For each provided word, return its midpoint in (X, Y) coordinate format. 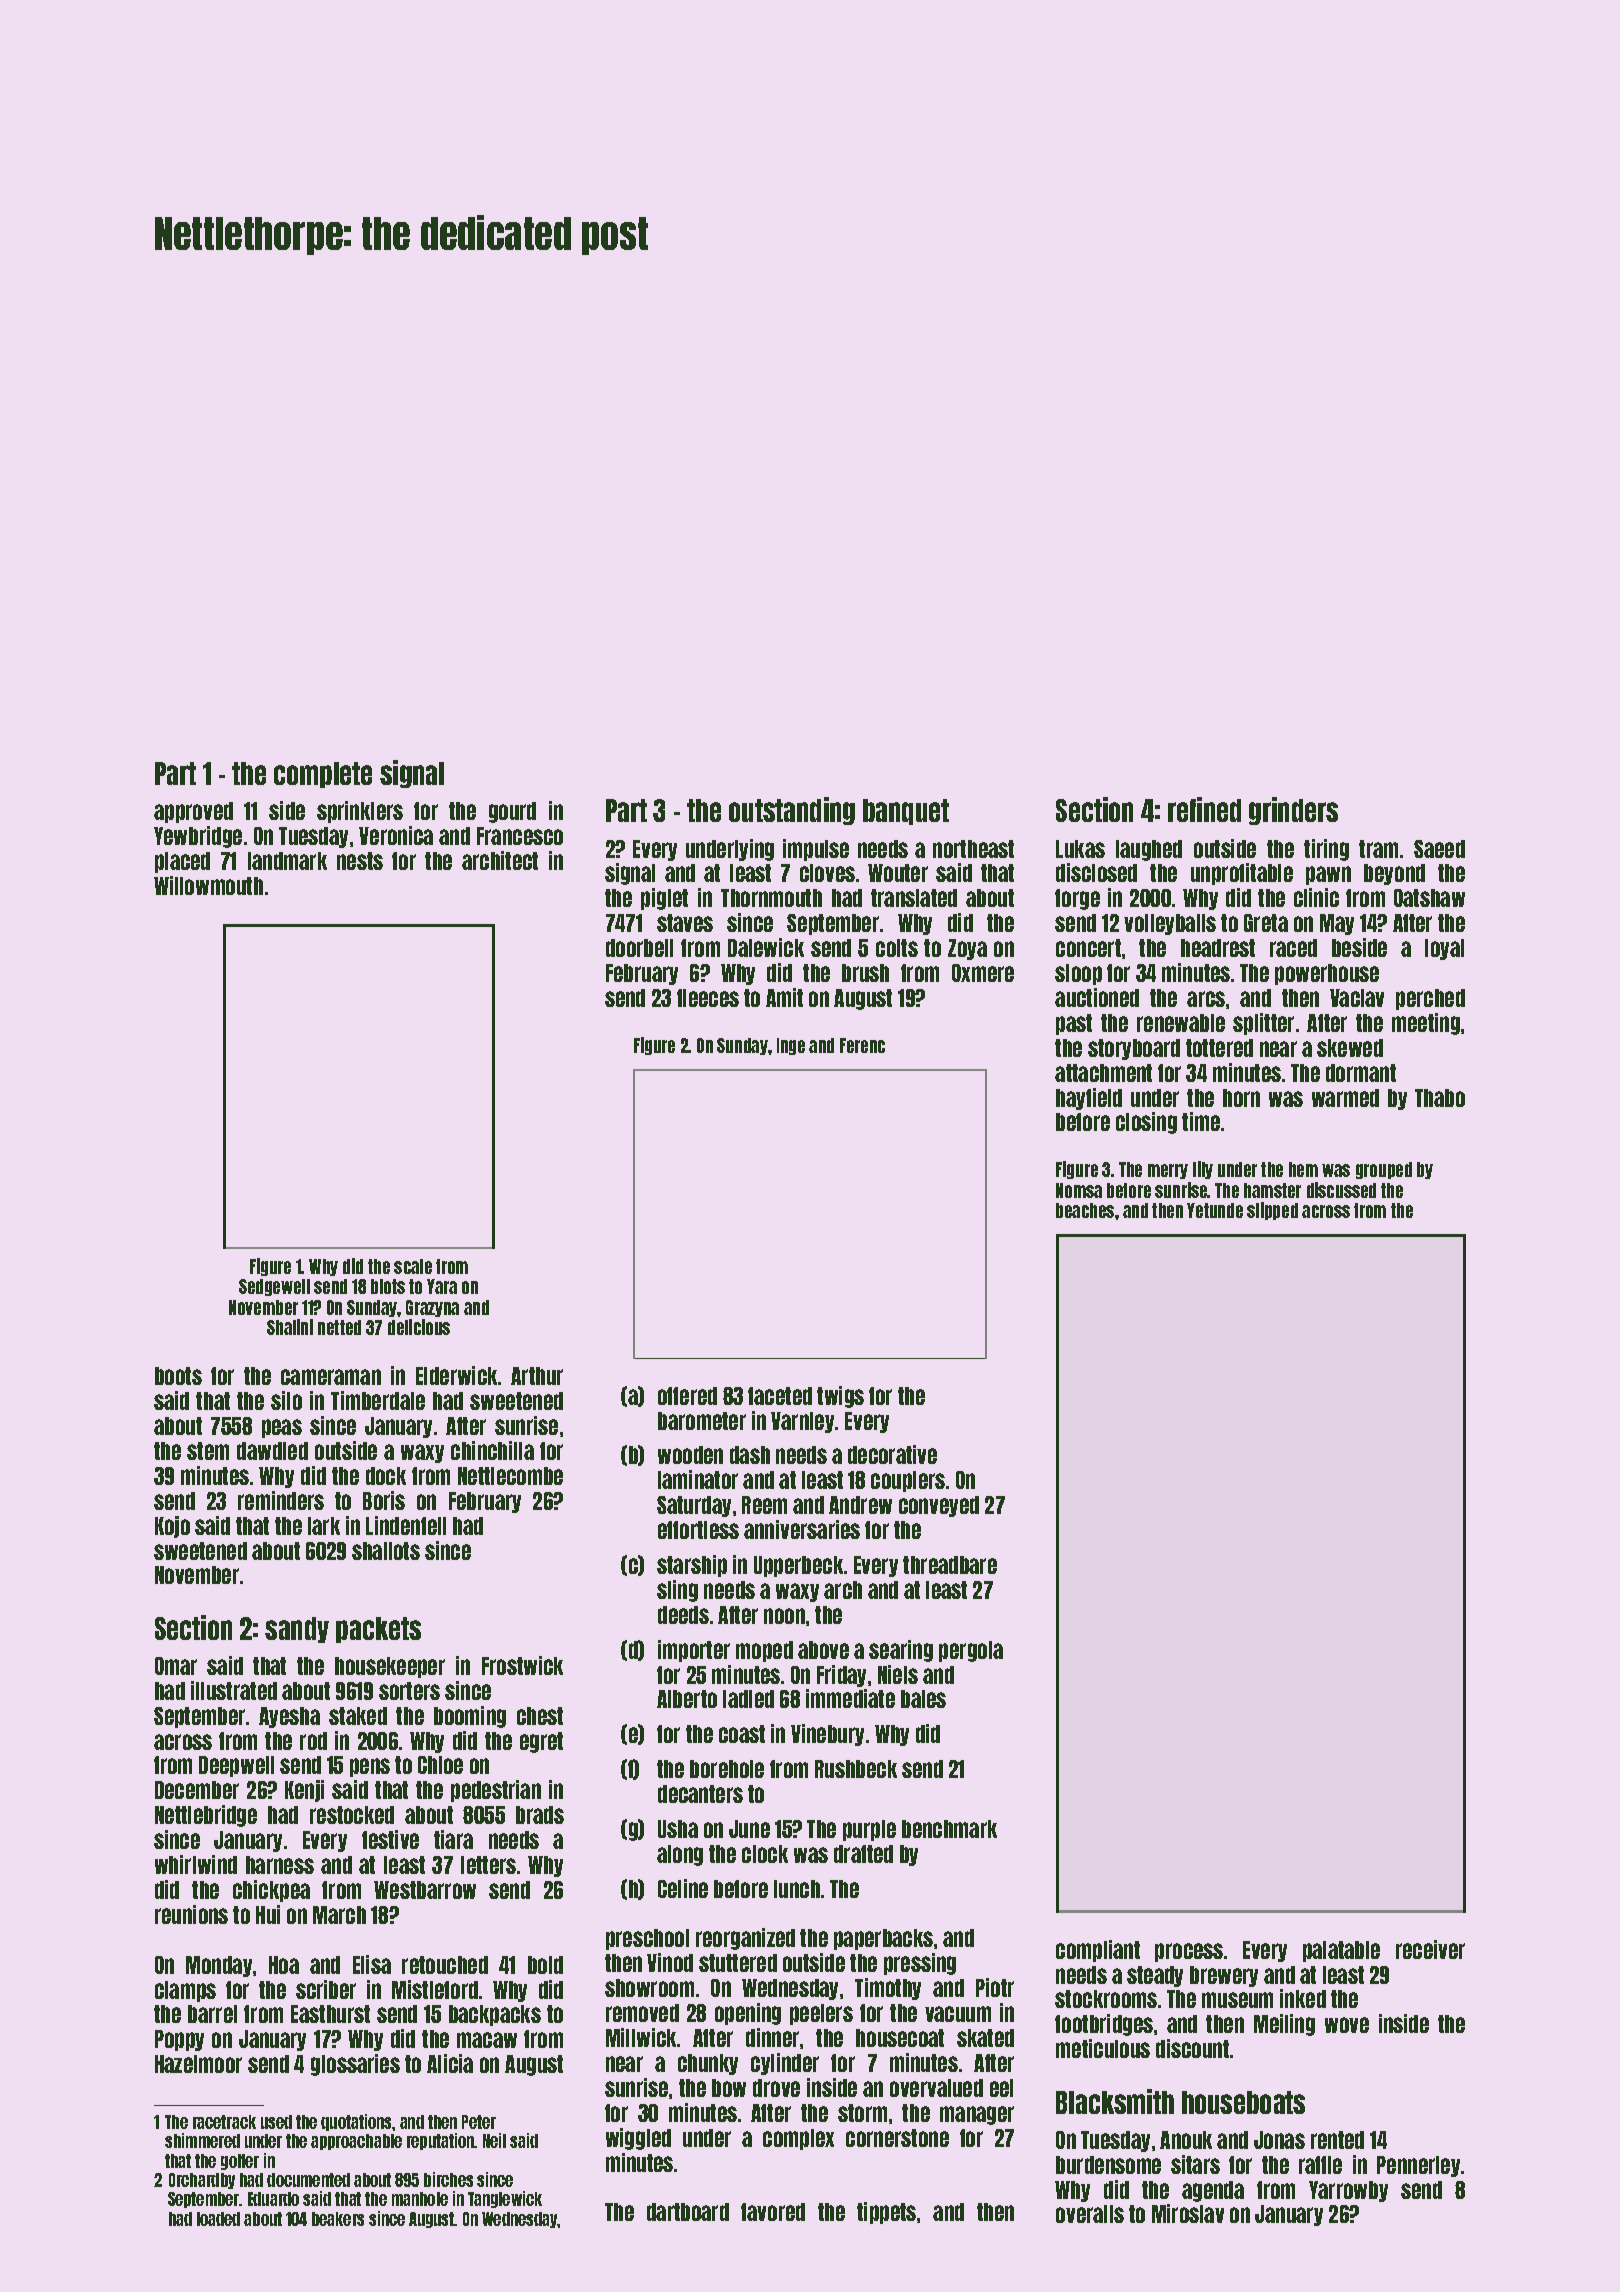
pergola (971, 1651)
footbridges (1104, 2025)
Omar (176, 1666)
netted (339, 1327)
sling (677, 1591)
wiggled (638, 2139)
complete (323, 775)
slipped (1272, 1211)
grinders (1293, 811)
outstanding (792, 811)
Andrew (860, 1505)
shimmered (202, 2140)
